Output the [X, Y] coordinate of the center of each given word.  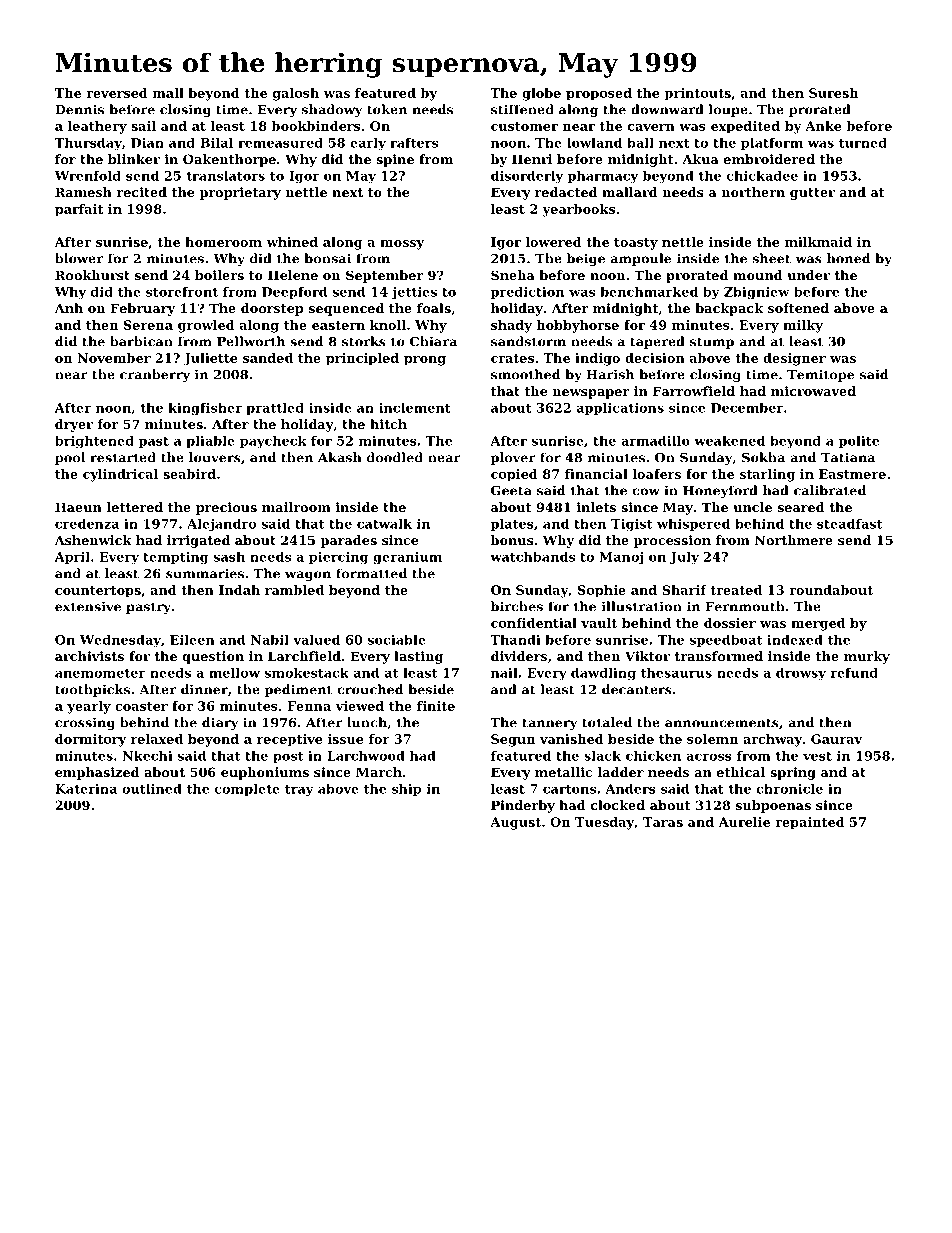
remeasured [280, 142]
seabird [189, 474]
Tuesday [604, 823]
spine [395, 160]
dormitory [90, 740]
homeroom [223, 242]
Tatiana [848, 457]
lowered [554, 242]
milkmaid [818, 242]
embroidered [769, 159]
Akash [340, 457]
